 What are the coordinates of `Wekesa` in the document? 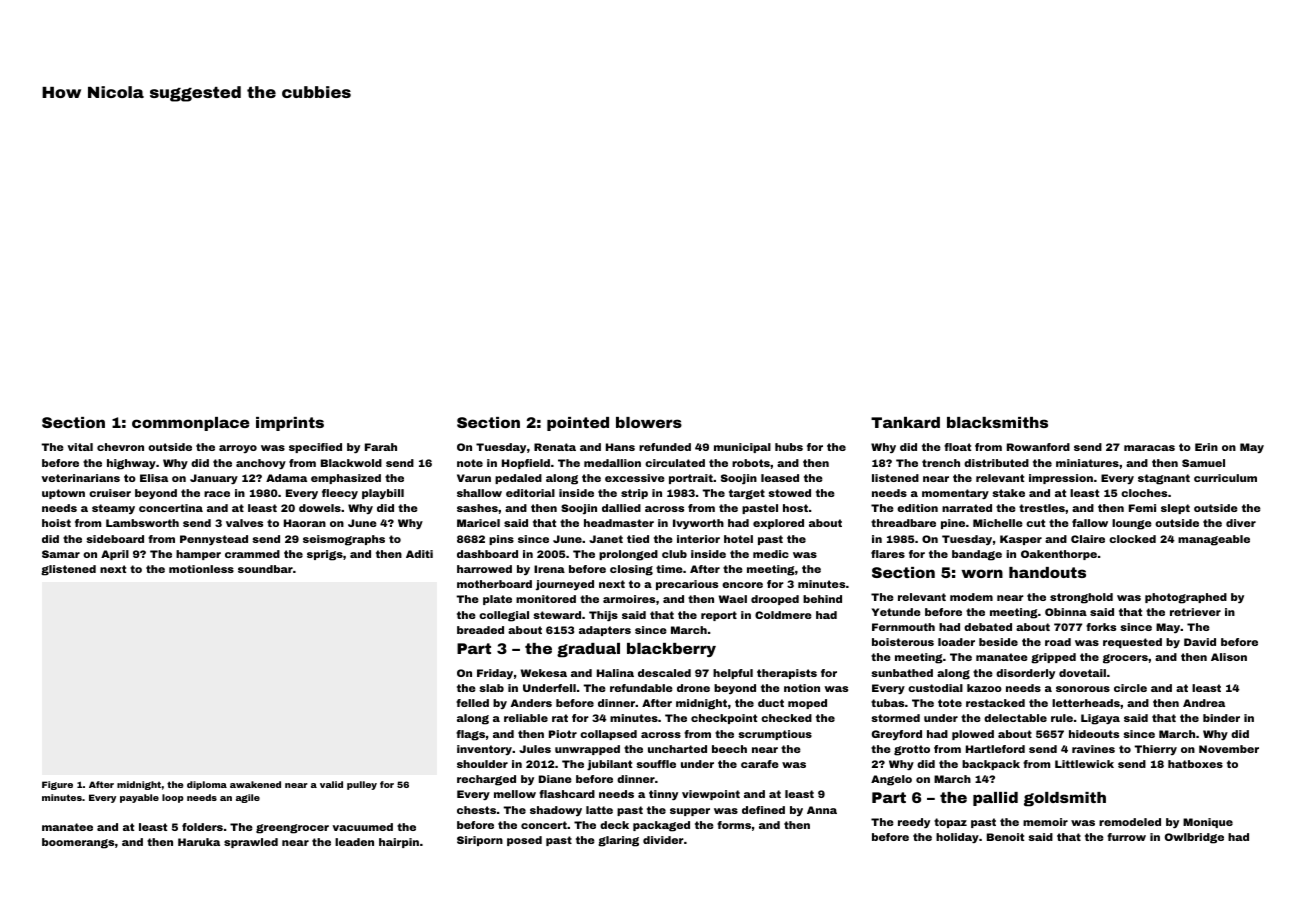 It's located at (544, 673).
